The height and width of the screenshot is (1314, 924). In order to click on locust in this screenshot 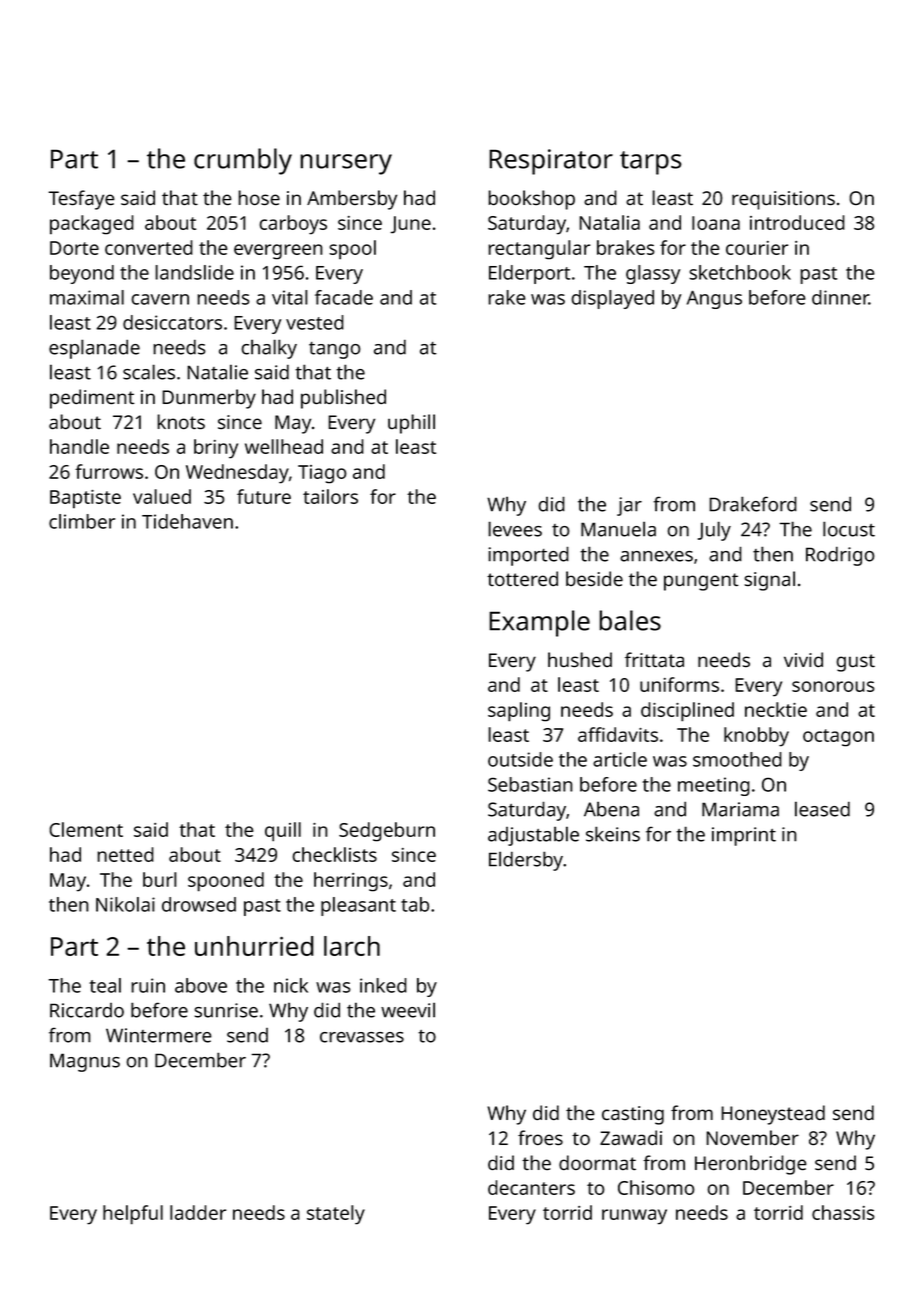, I will do `click(849, 529)`.
